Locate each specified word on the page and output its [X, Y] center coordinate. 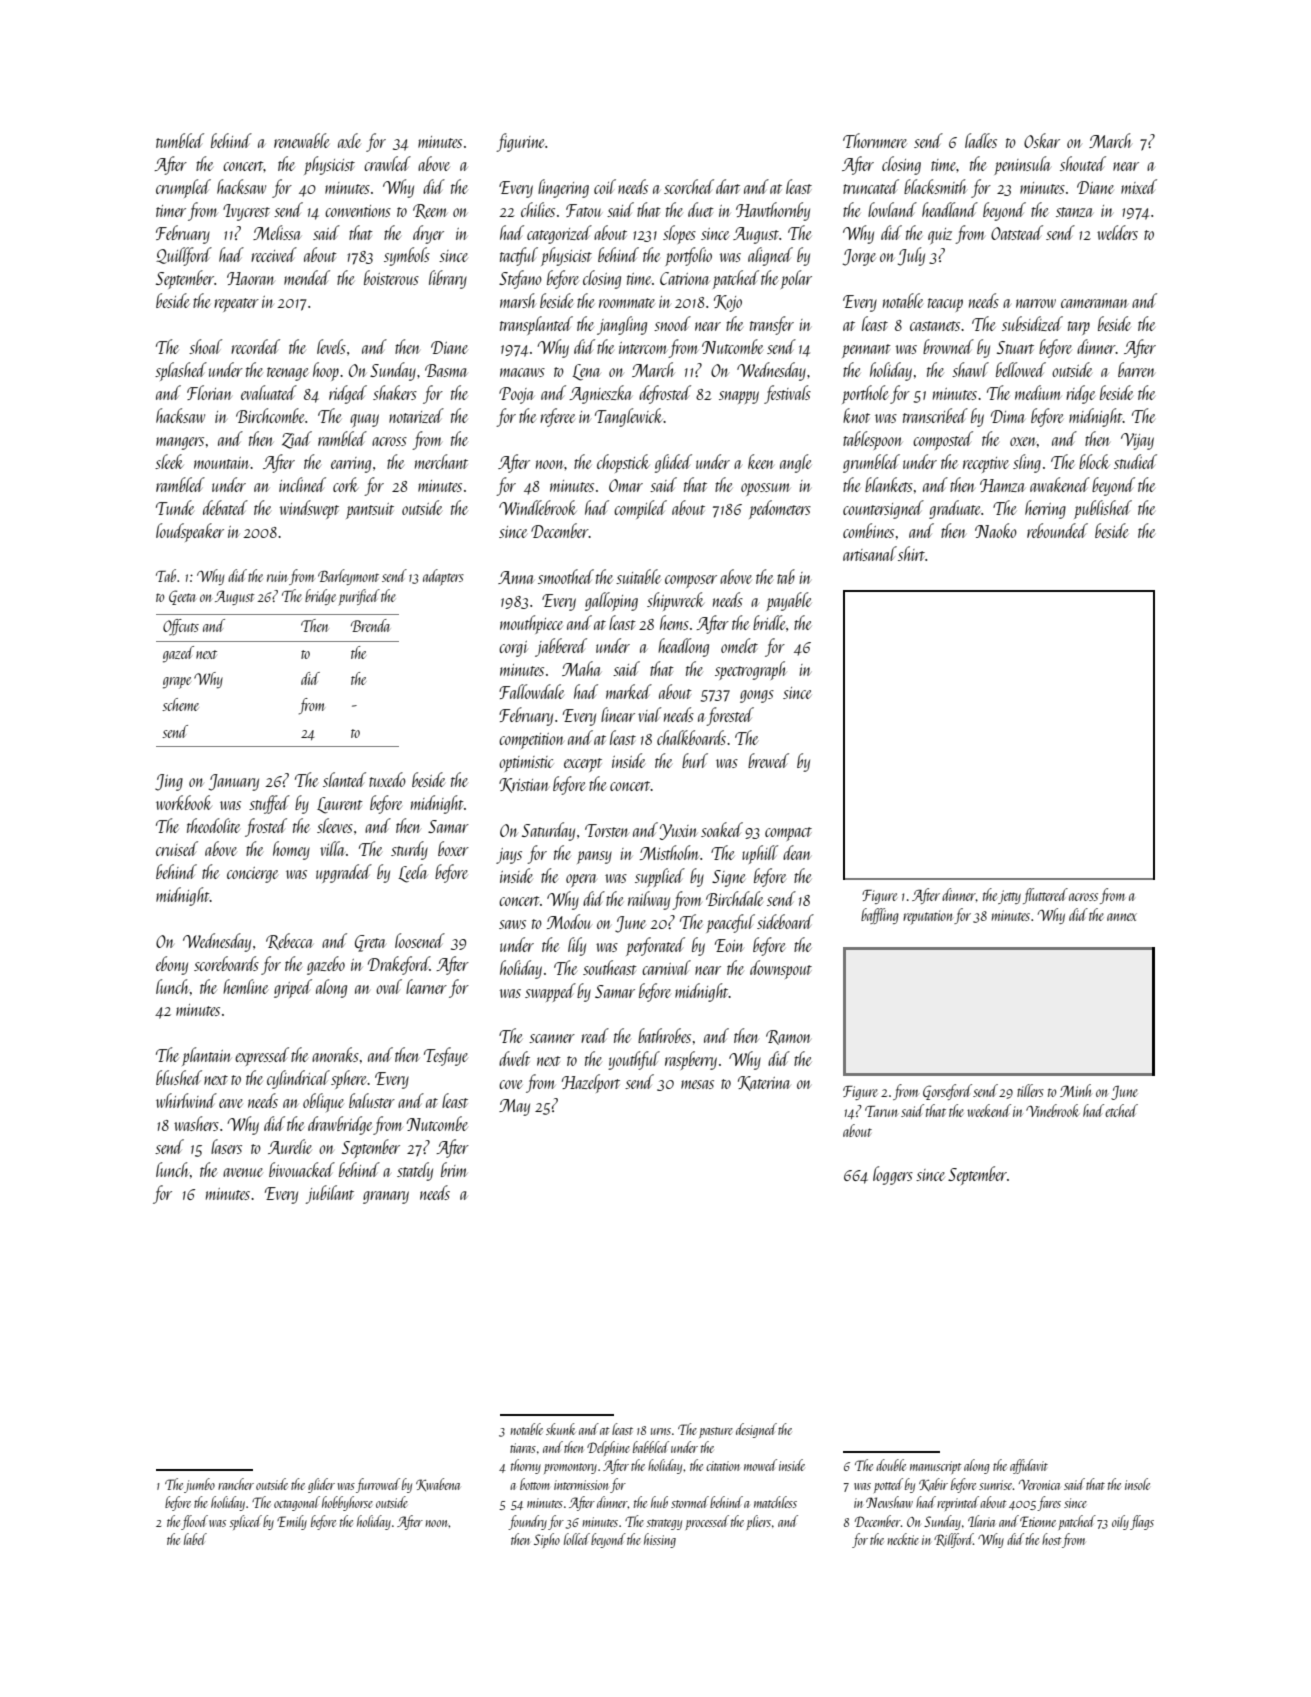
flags [1142, 1522]
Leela [413, 873]
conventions [358, 211]
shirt [911, 553]
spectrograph [751, 670]
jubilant [329, 1194]
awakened [1060, 484]
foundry [527, 1522]
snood [672, 323]
